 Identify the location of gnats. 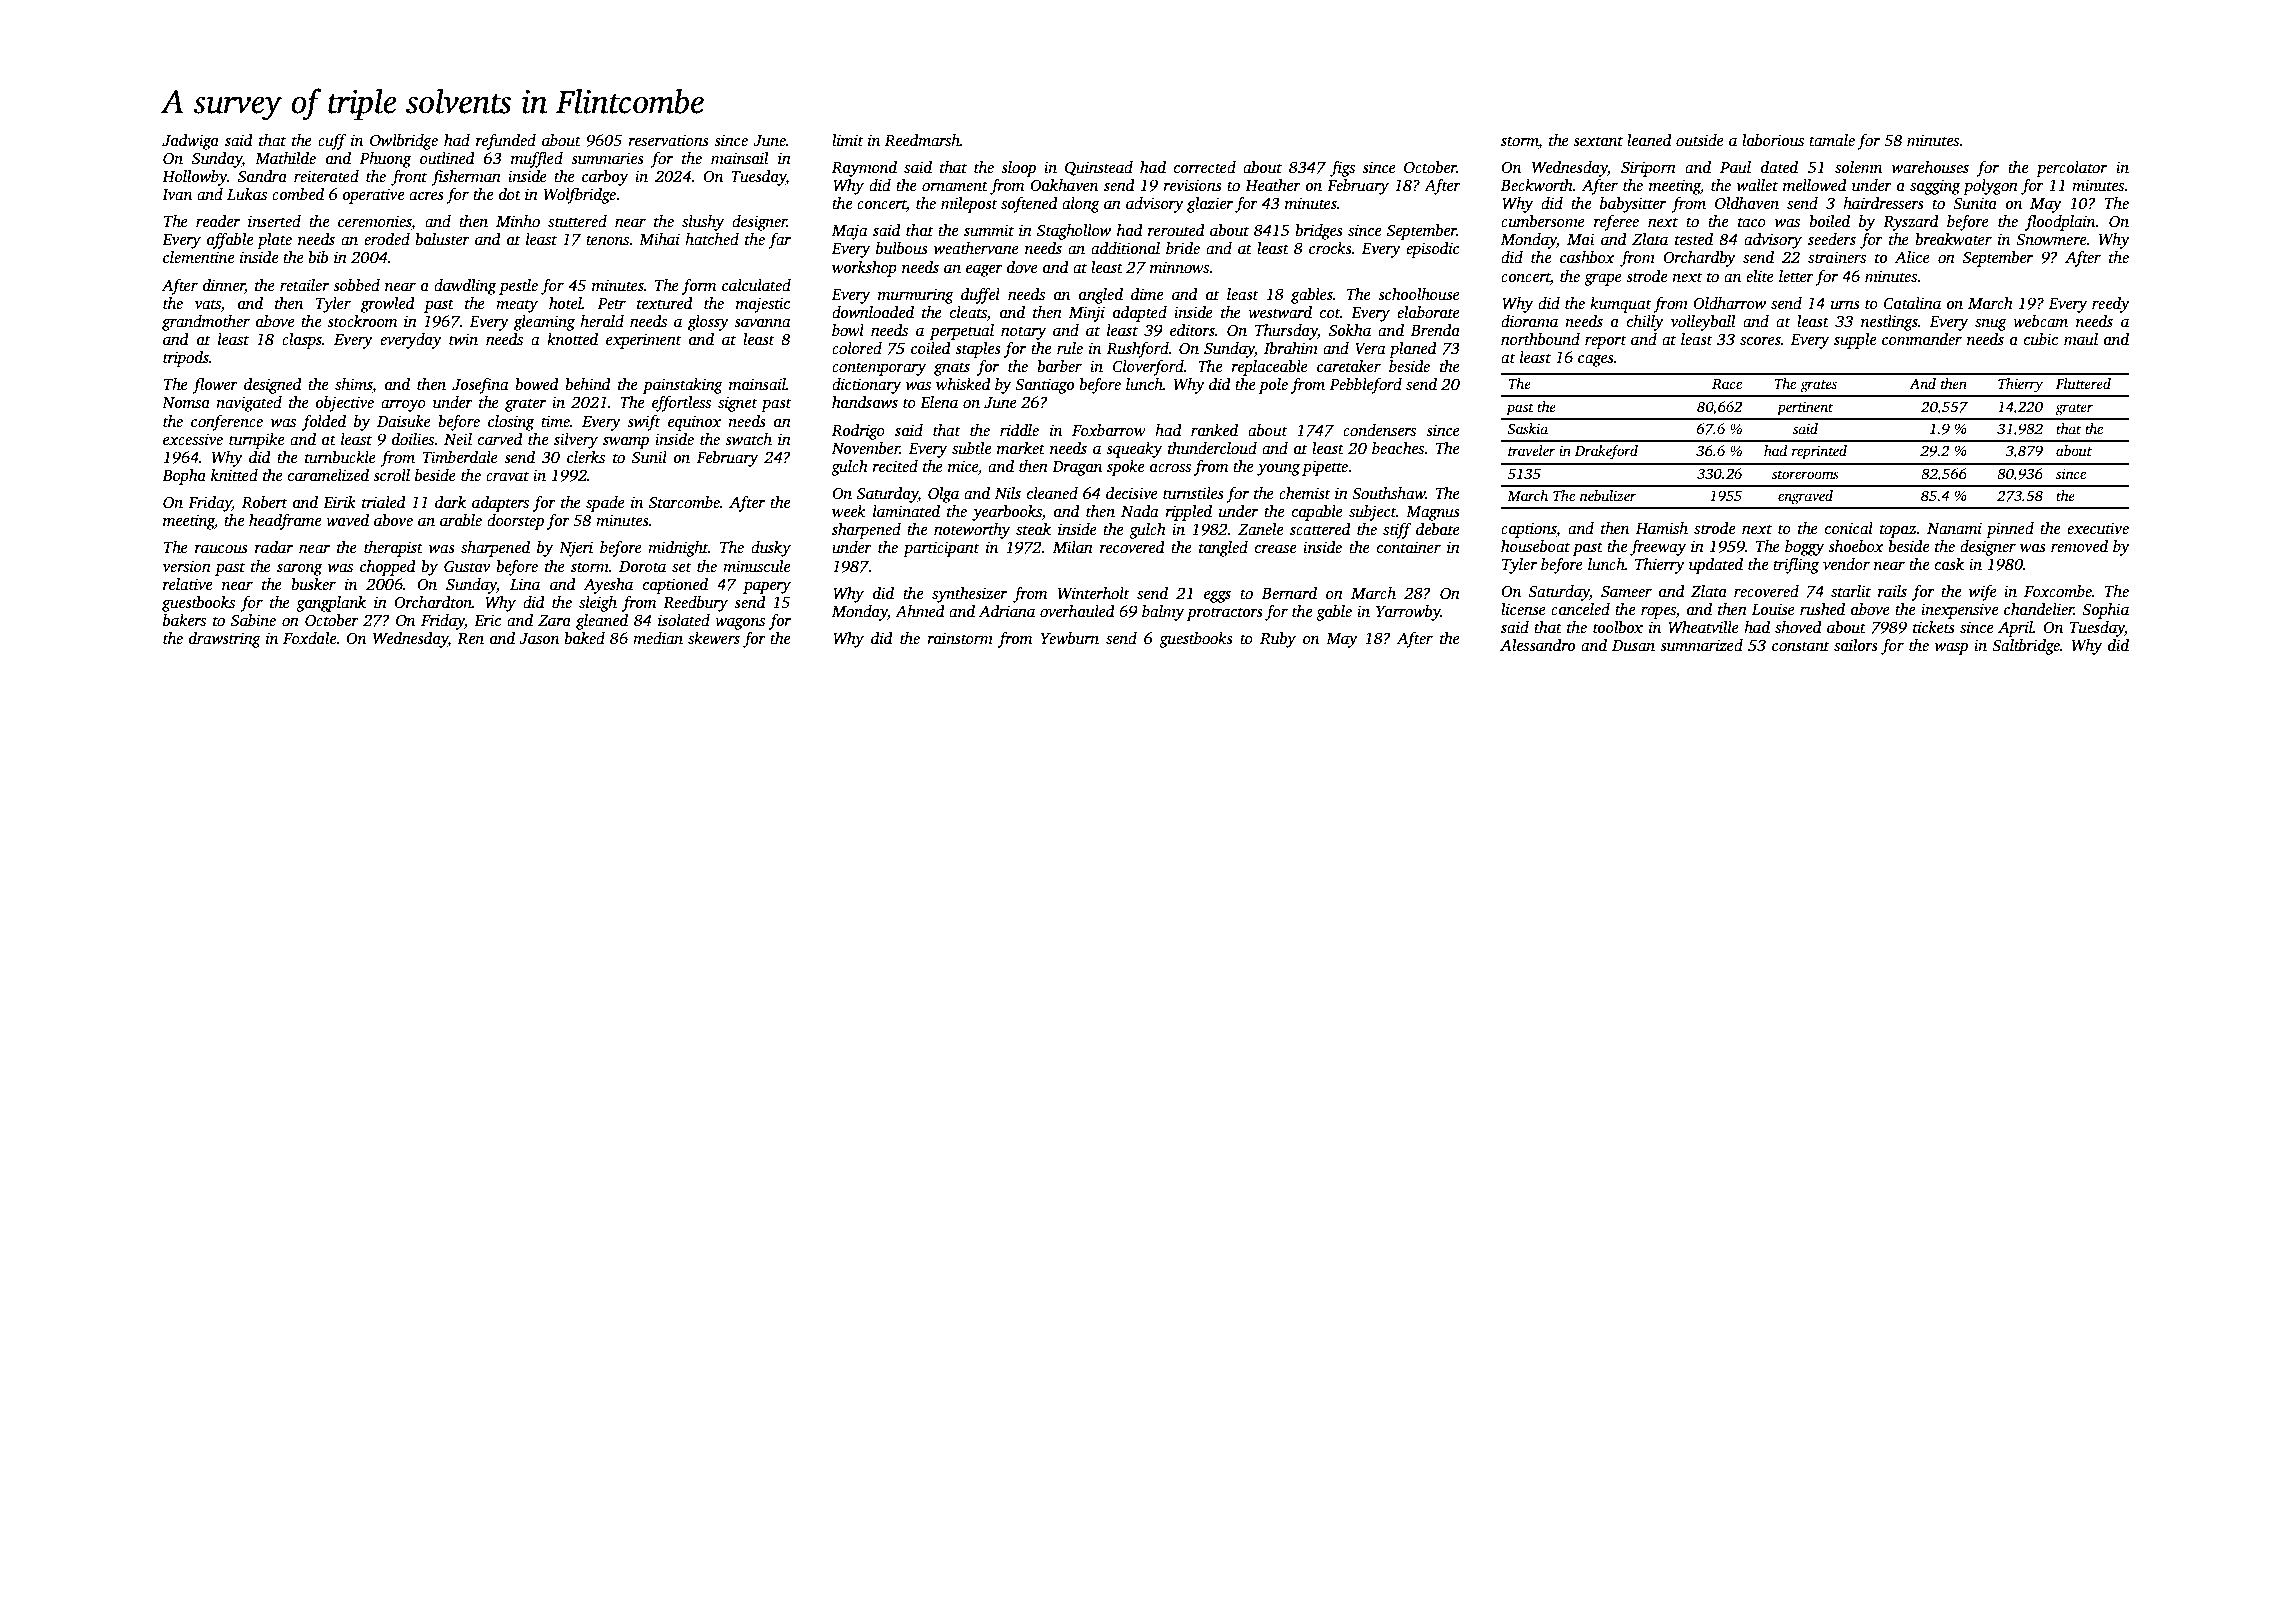
(952, 369).
